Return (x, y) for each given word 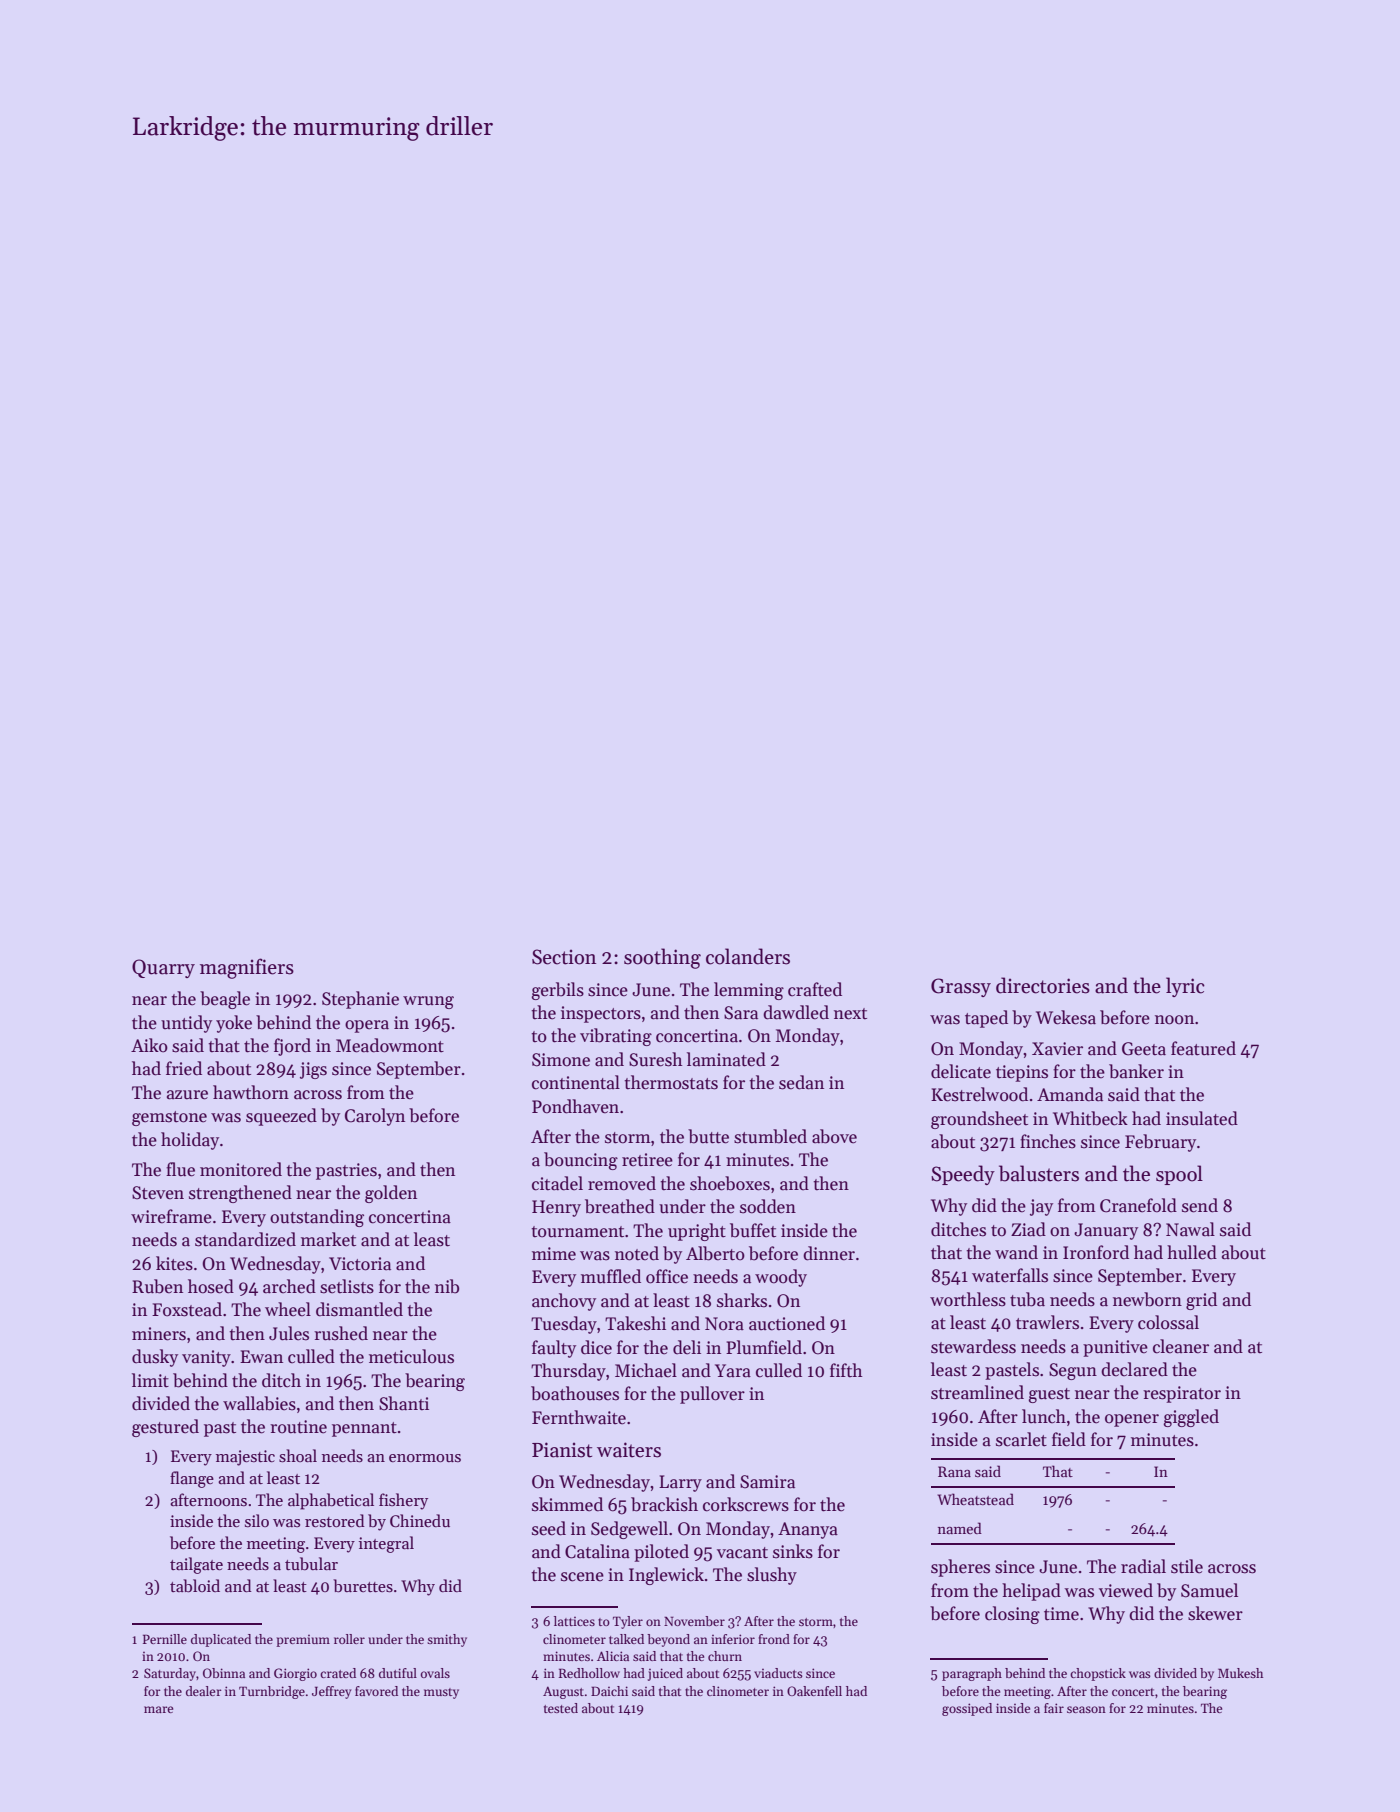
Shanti (404, 1403)
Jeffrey (332, 1692)
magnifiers (247, 968)
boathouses (575, 1393)
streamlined (977, 1392)
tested (561, 1708)
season (1086, 1709)
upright (697, 1232)
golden (391, 1194)
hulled (1192, 1252)
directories (1043, 985)
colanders (748, 956)
